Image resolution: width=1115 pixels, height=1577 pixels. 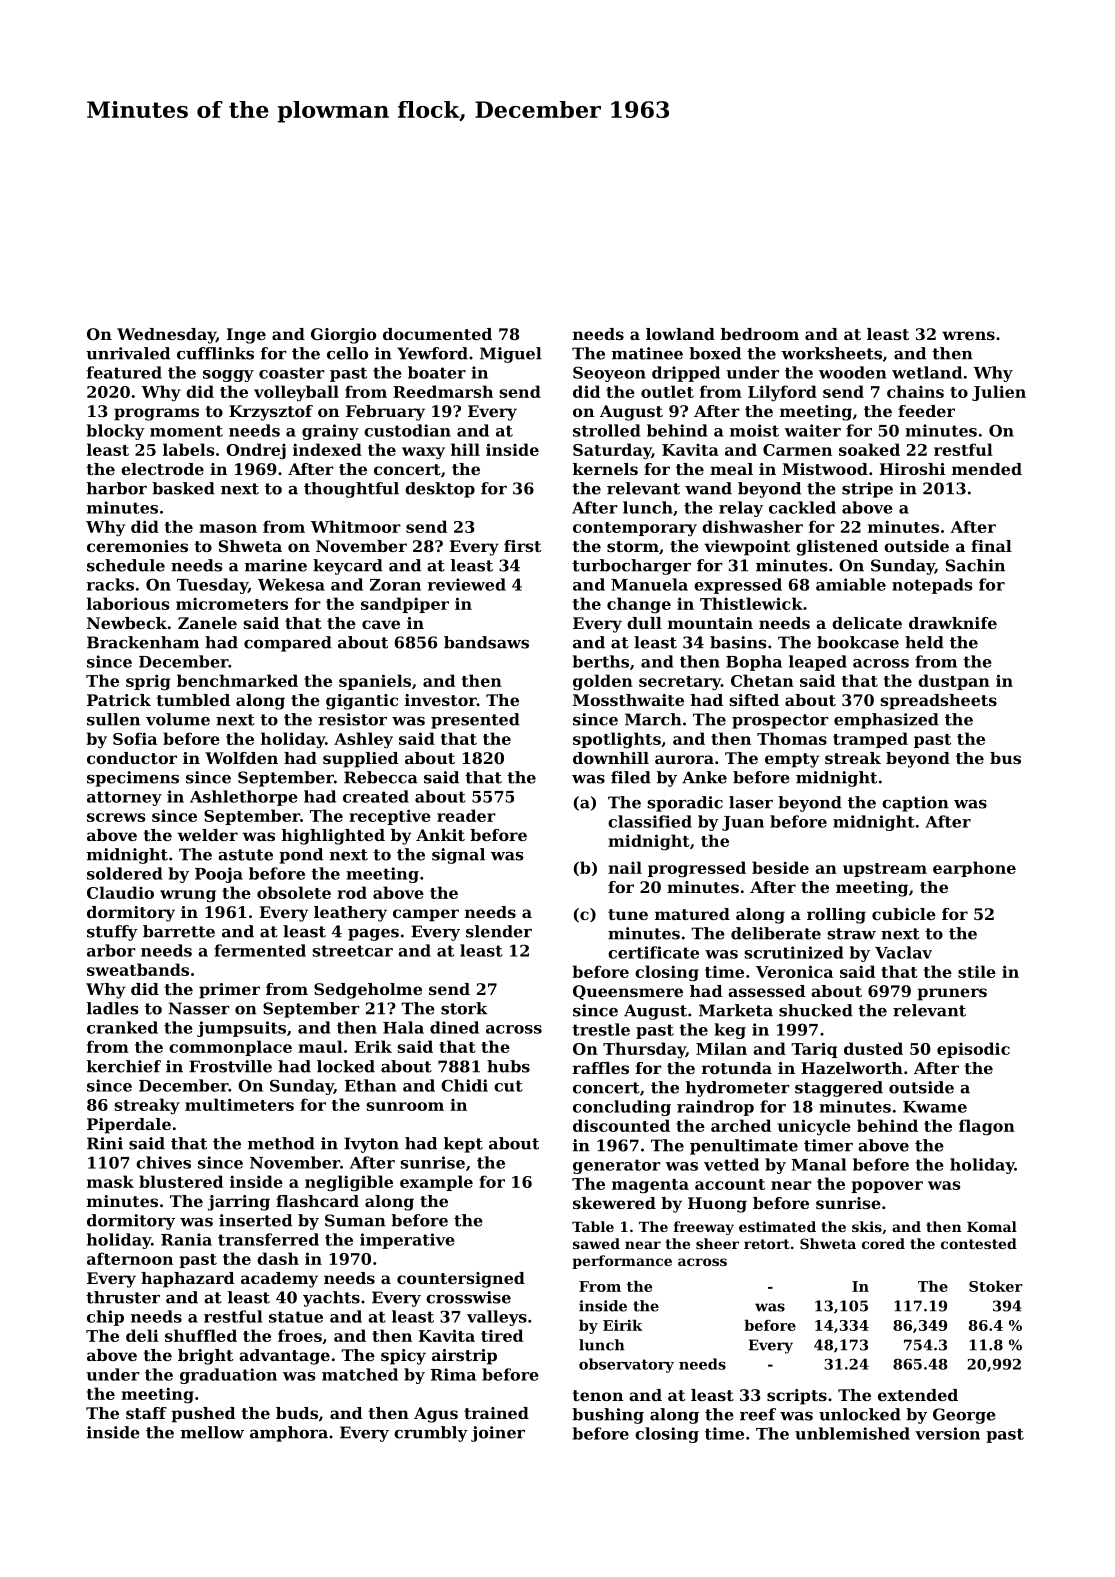 What do you see at coordinates (968, 335) in the screenshot?
I see `wrens` at bounding box center [968, 335].
